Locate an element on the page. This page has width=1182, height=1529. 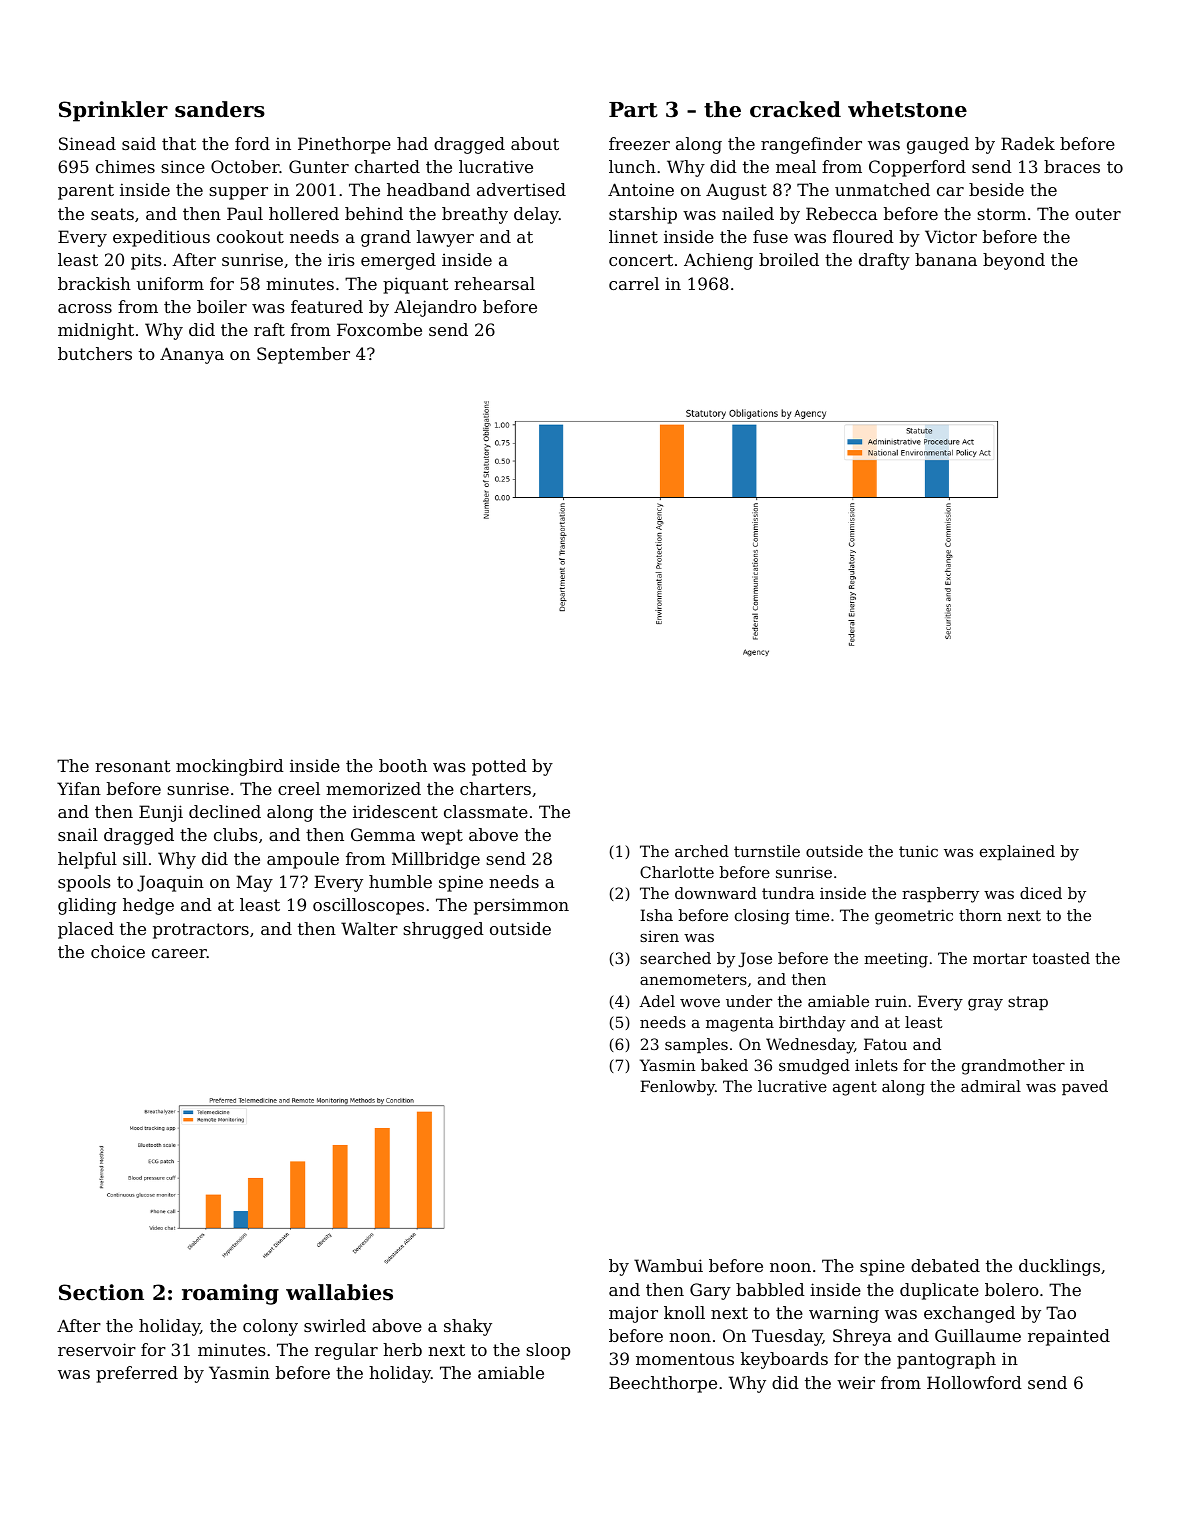
inlets is located at coordinates (876, 1065).
